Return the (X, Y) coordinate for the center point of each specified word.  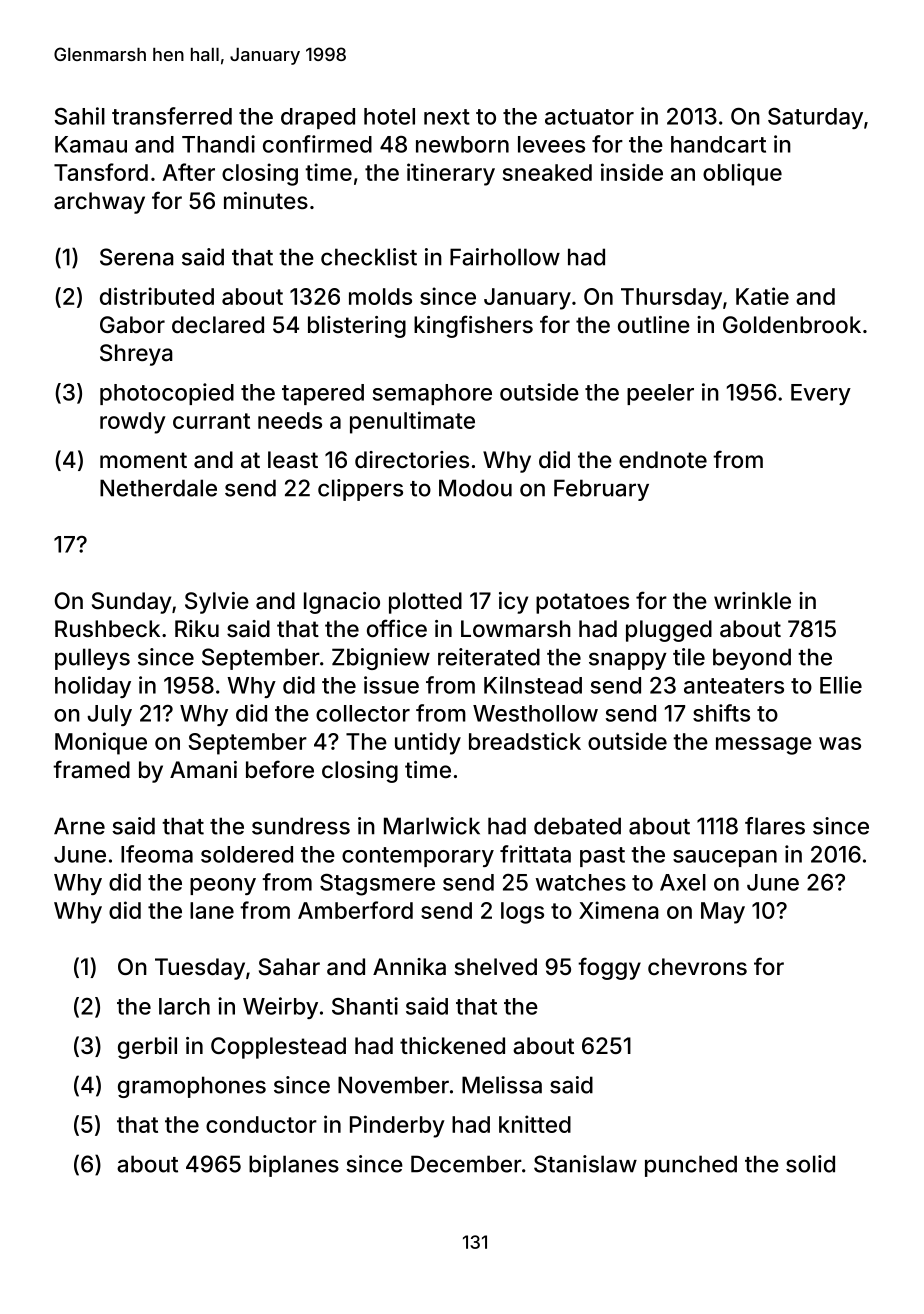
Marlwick (432, 826)
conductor (261, 1124)
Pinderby (397, 1126)
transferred (172, 116)
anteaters (734, 686)
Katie (762, 296)
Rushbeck (107, 628)
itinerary (451, 174)
